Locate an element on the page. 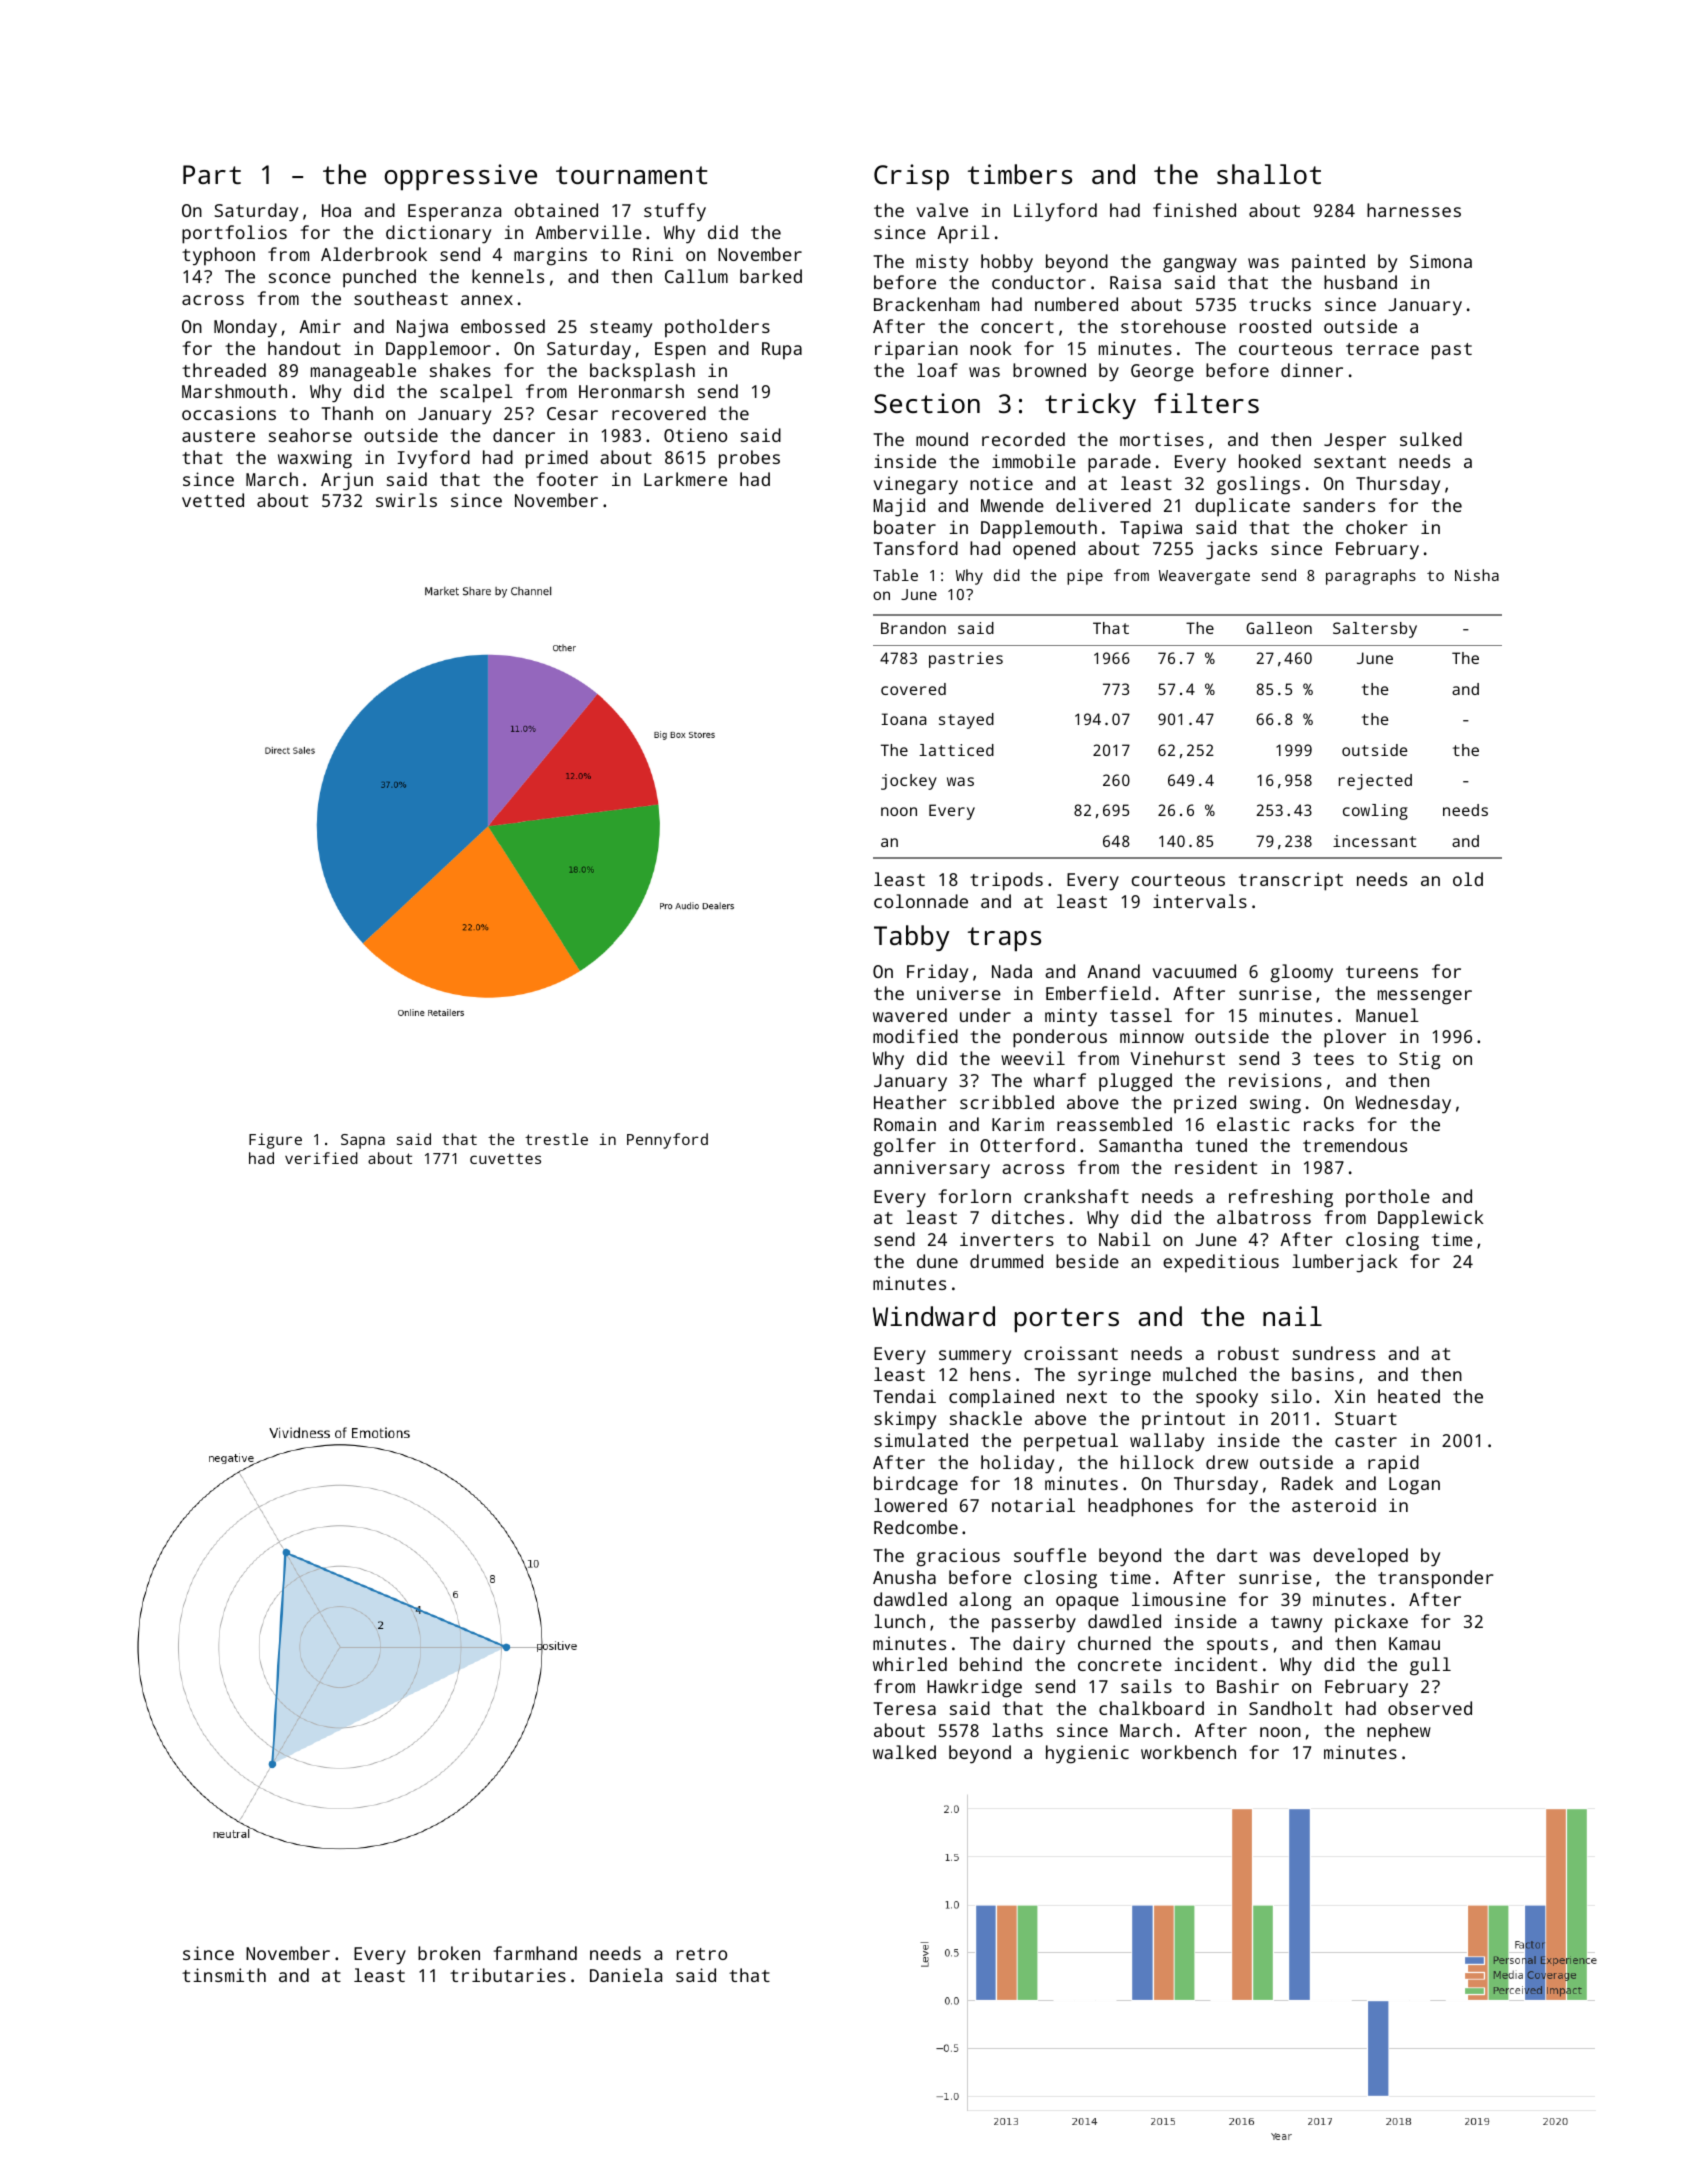 This document has height=2178, width=1683. vetted is located at coordinates (213, 500).
